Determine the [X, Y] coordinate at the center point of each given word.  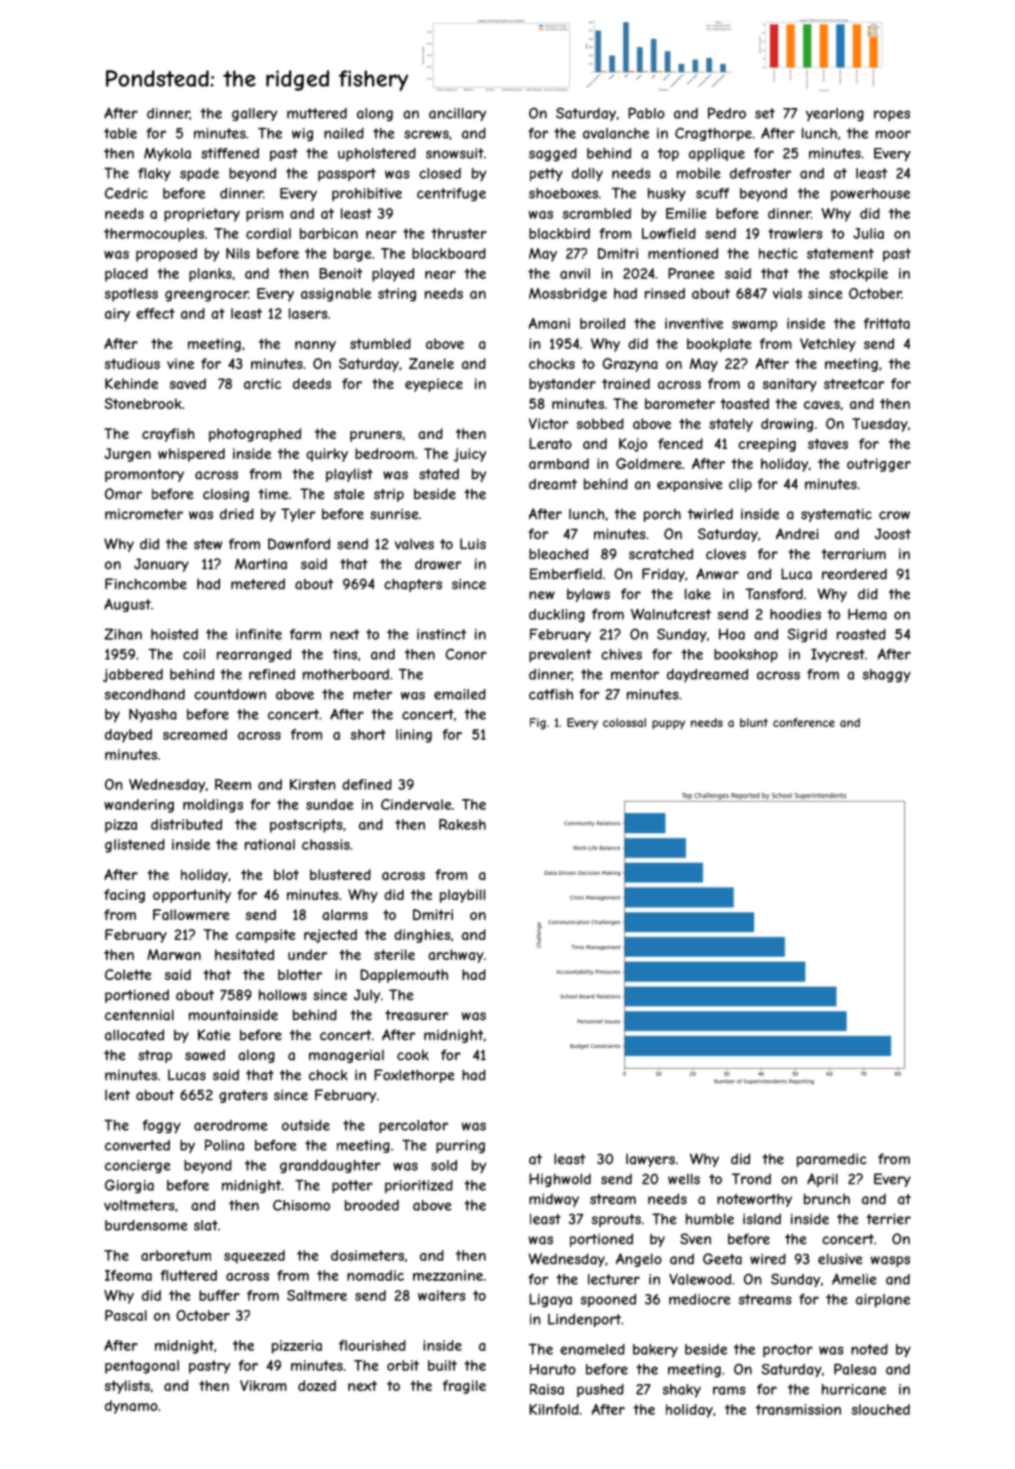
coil [194, 654]
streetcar [854, 383]
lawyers [650, 1160]
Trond [751, 1179]
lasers [308, 313]
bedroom [384, 453]
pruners [376, 436]
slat [206, 1225]
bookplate [719, 345]
